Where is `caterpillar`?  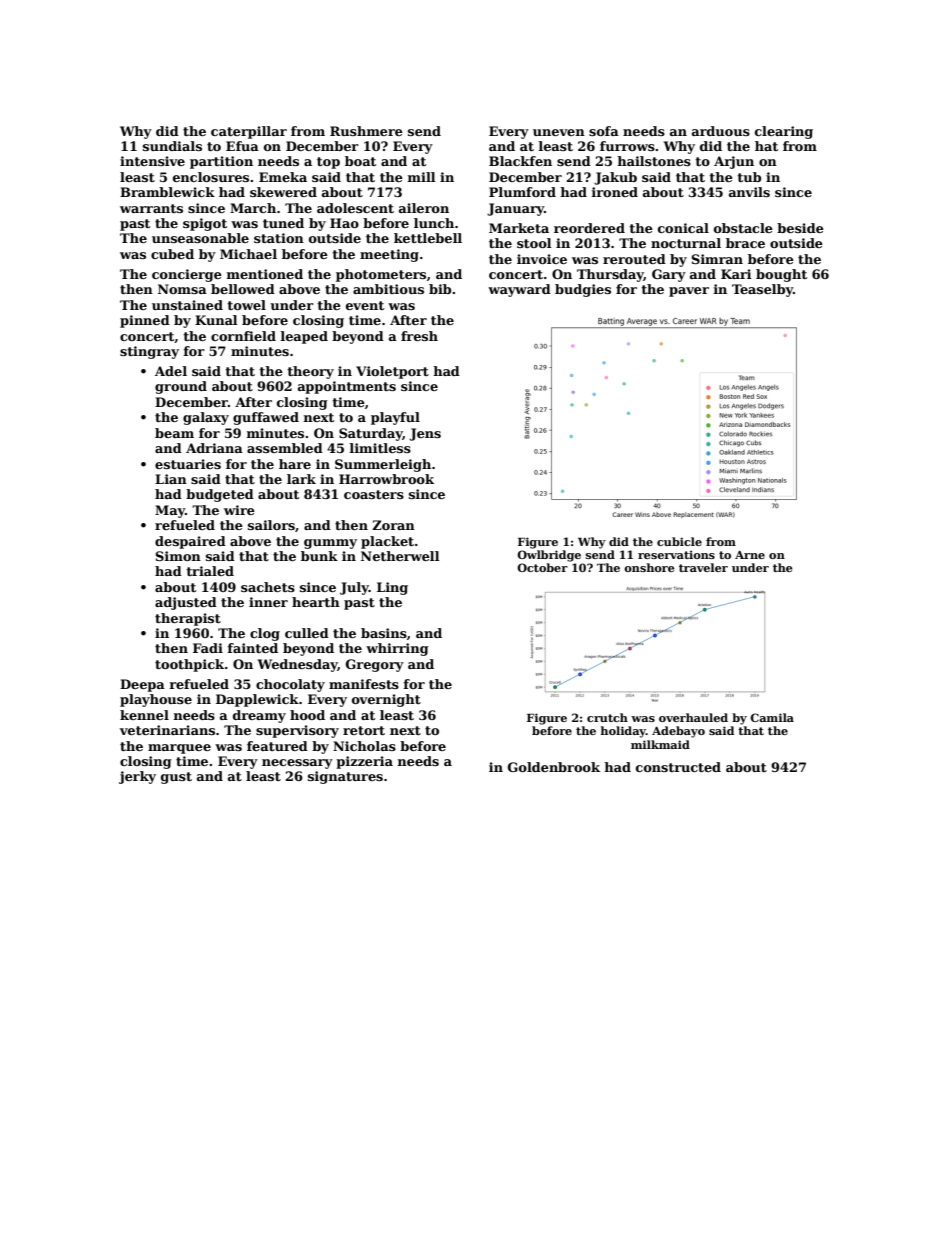
caterpillar is located at coordinates (249, 132).
